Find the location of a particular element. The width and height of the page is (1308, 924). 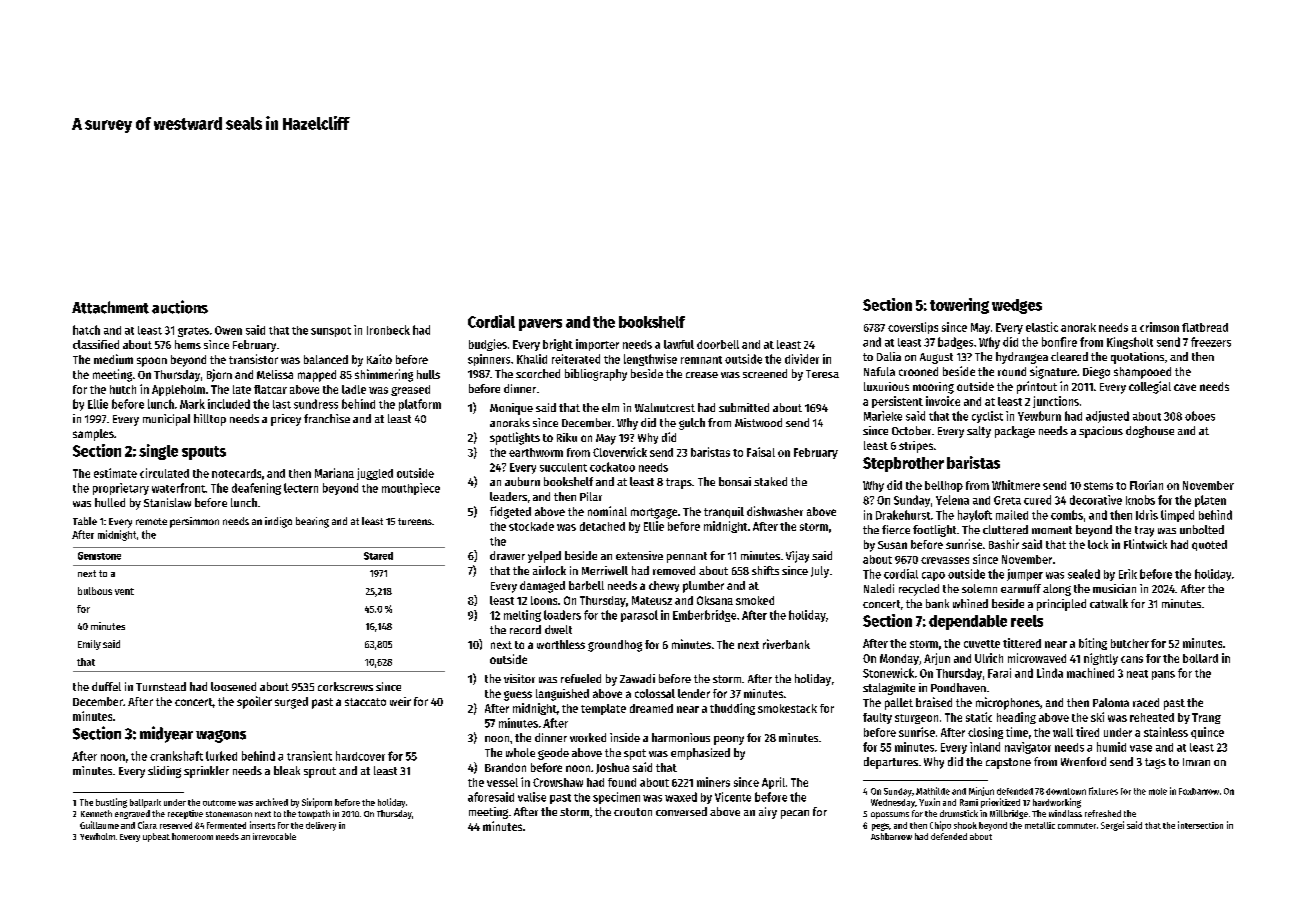

dwelt is located at coordinates (558, 629).
